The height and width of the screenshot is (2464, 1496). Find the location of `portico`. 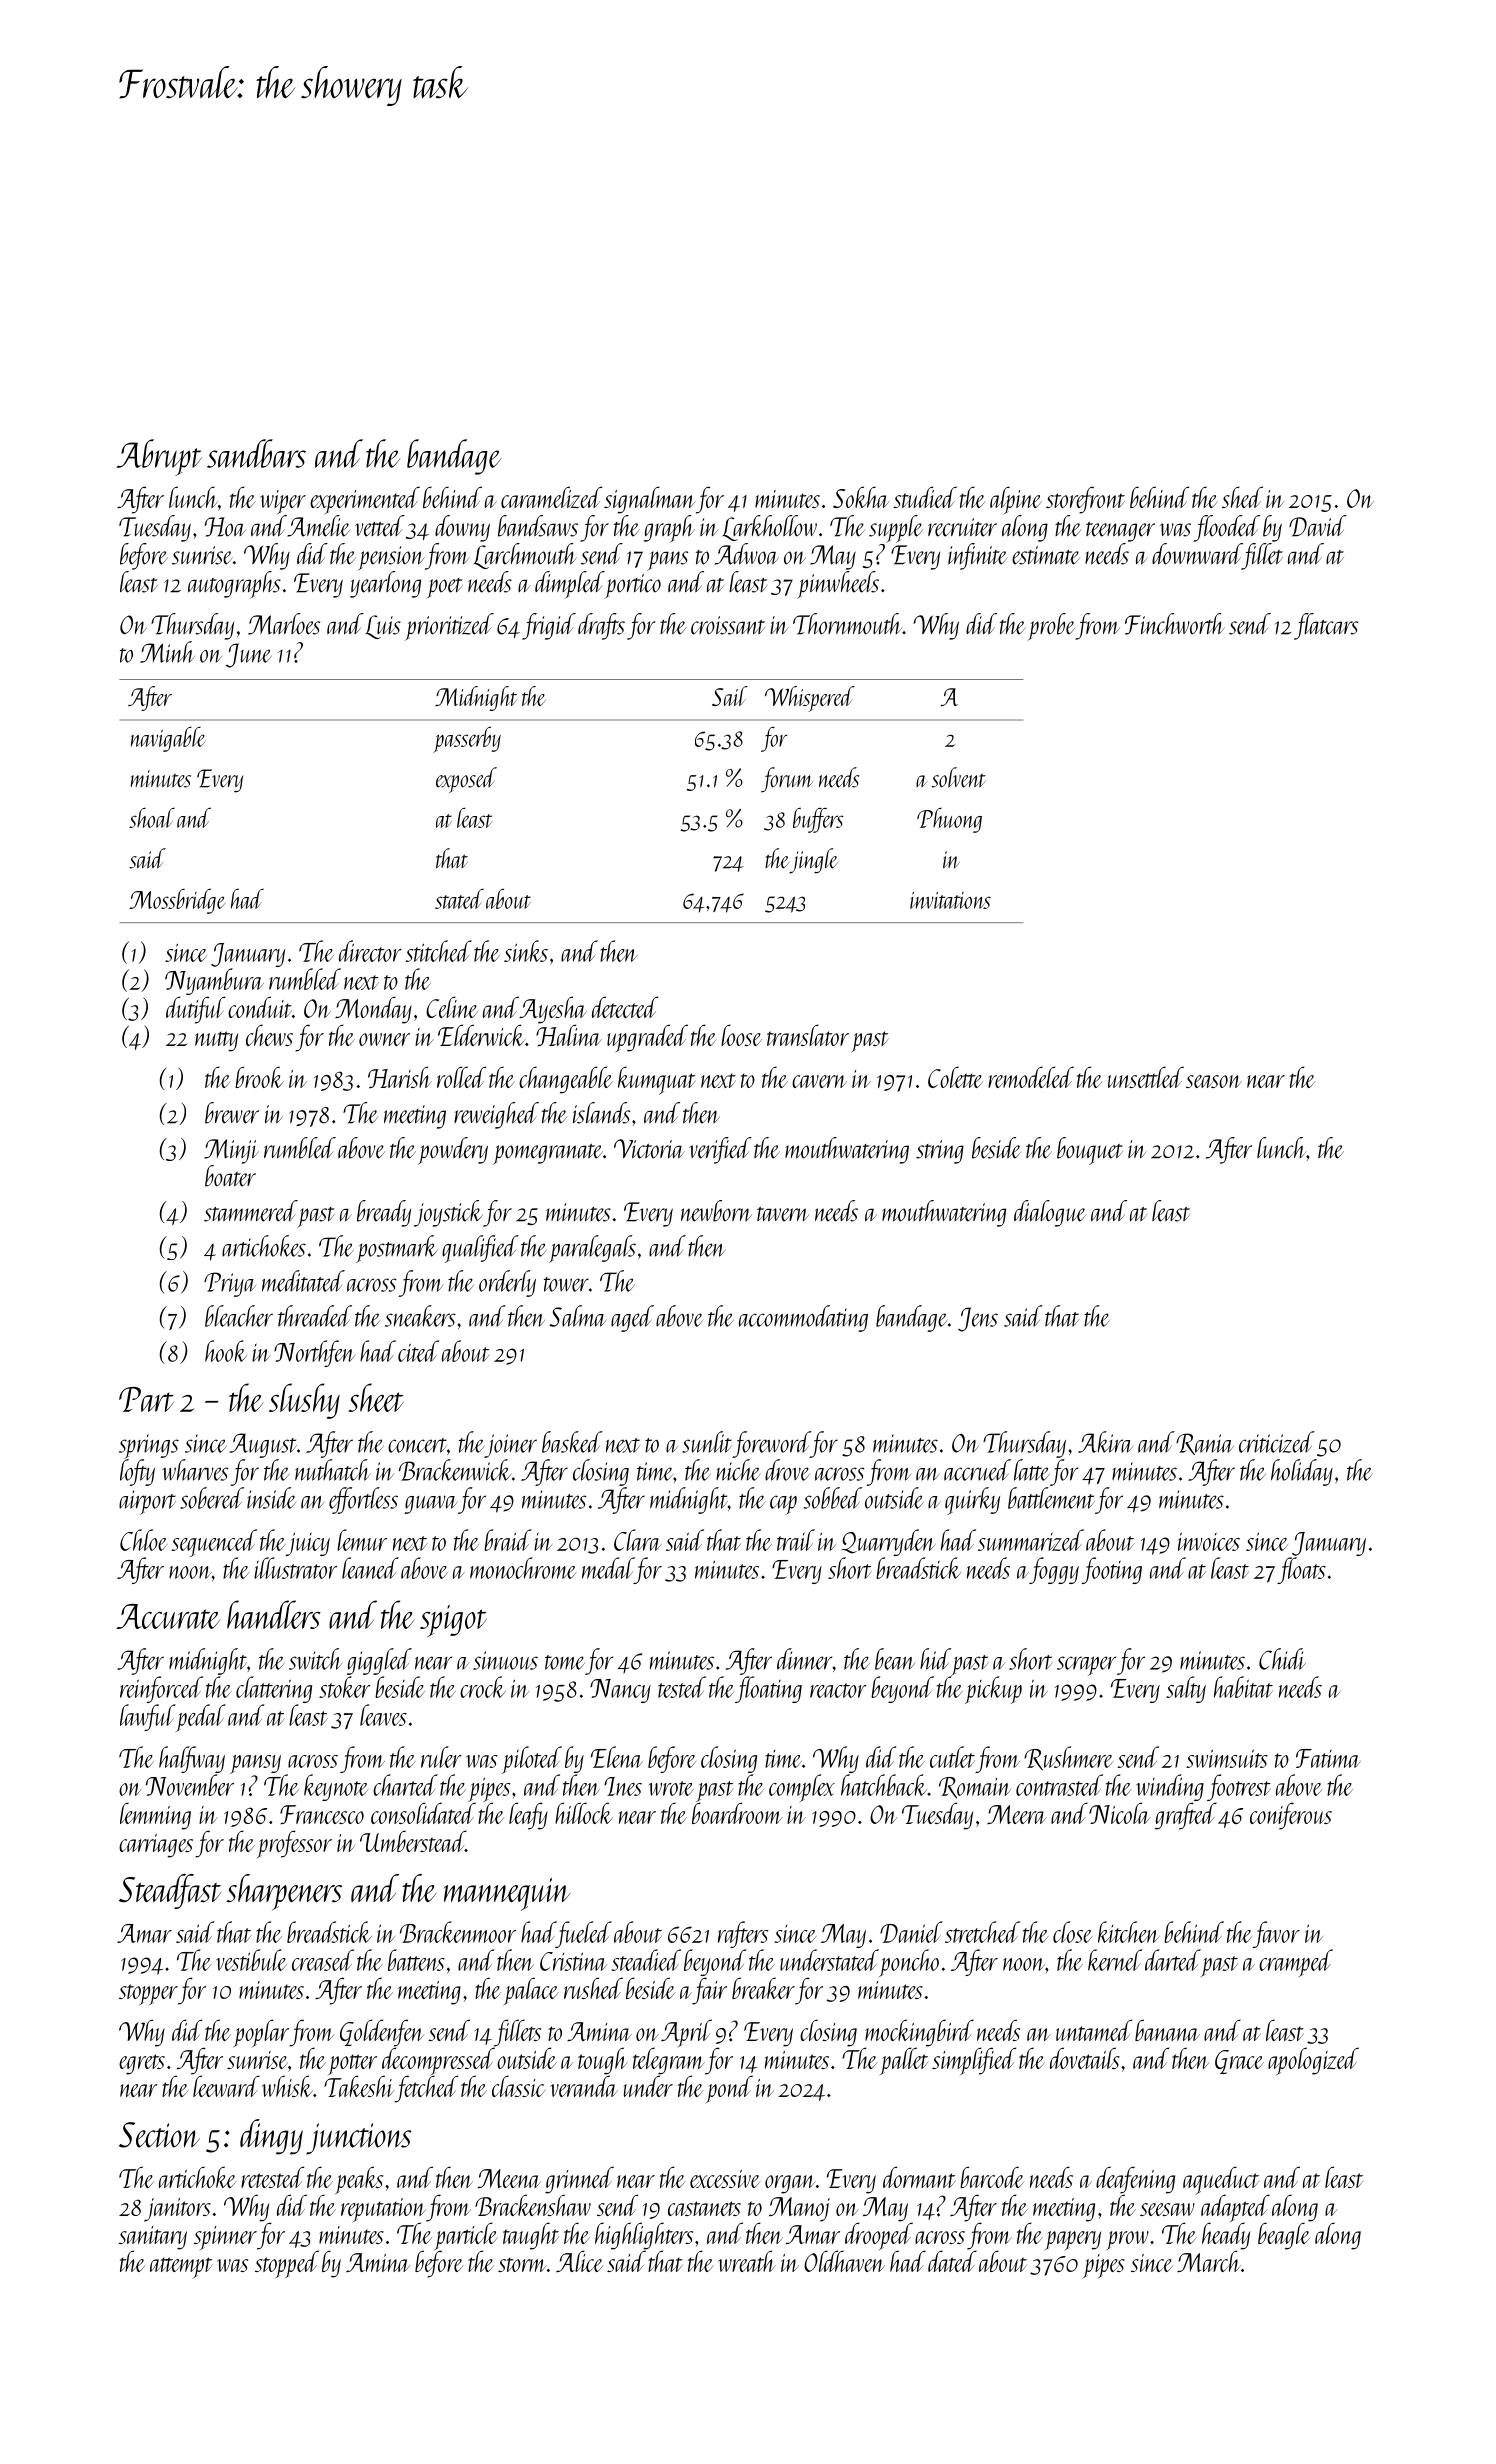

portico is located at coordinates (633, 586).
